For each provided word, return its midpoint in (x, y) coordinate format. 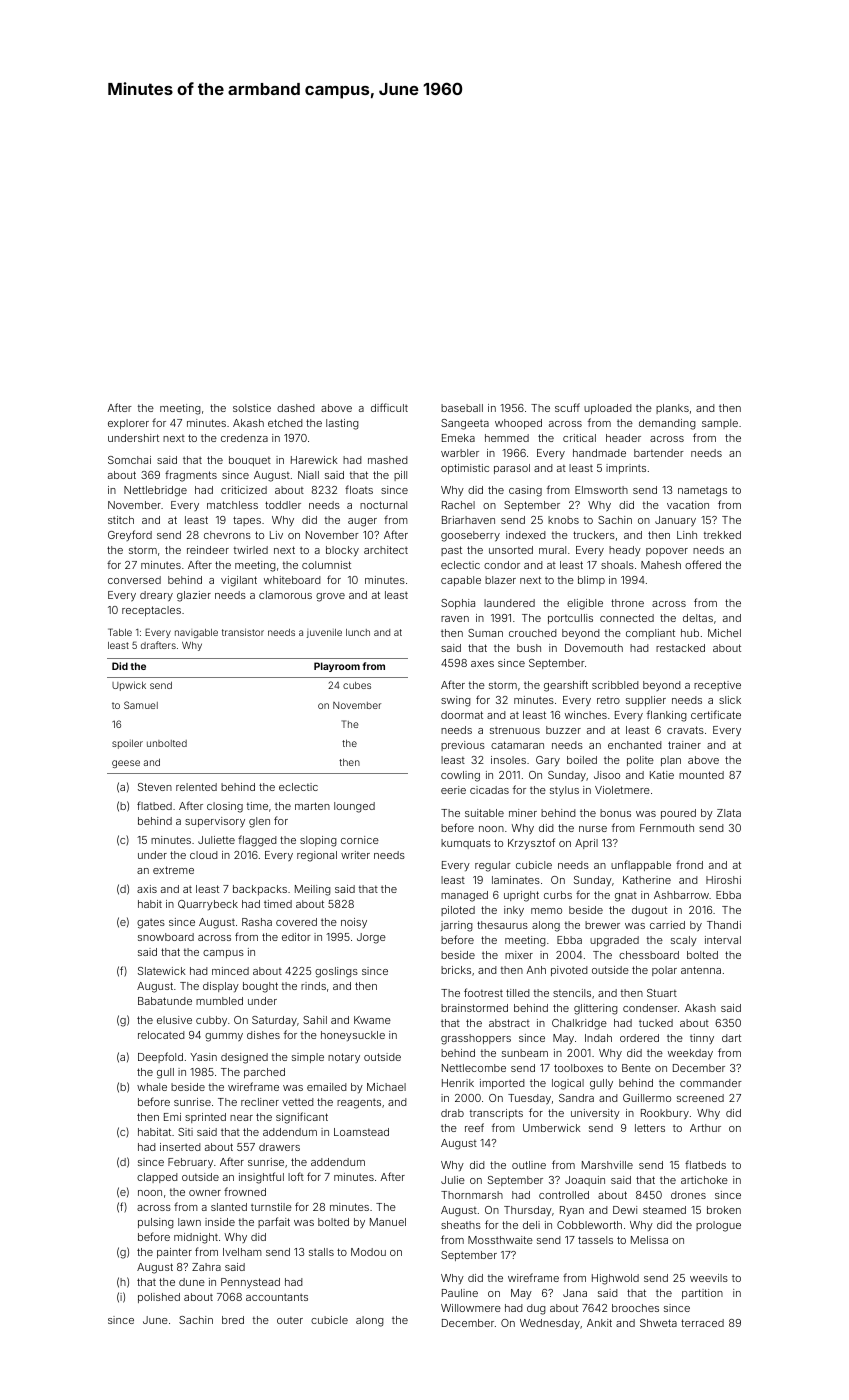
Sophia (458, 604)
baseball (462, 408)
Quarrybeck (208, 905)
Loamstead (361, 1132)
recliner (260, 1102)
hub (690, 633)
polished (159, 1298)
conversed (134, 580)
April (586, 844)
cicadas (489, 790)
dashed (296, 408)
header (623, 438)
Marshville (607, 1165)
